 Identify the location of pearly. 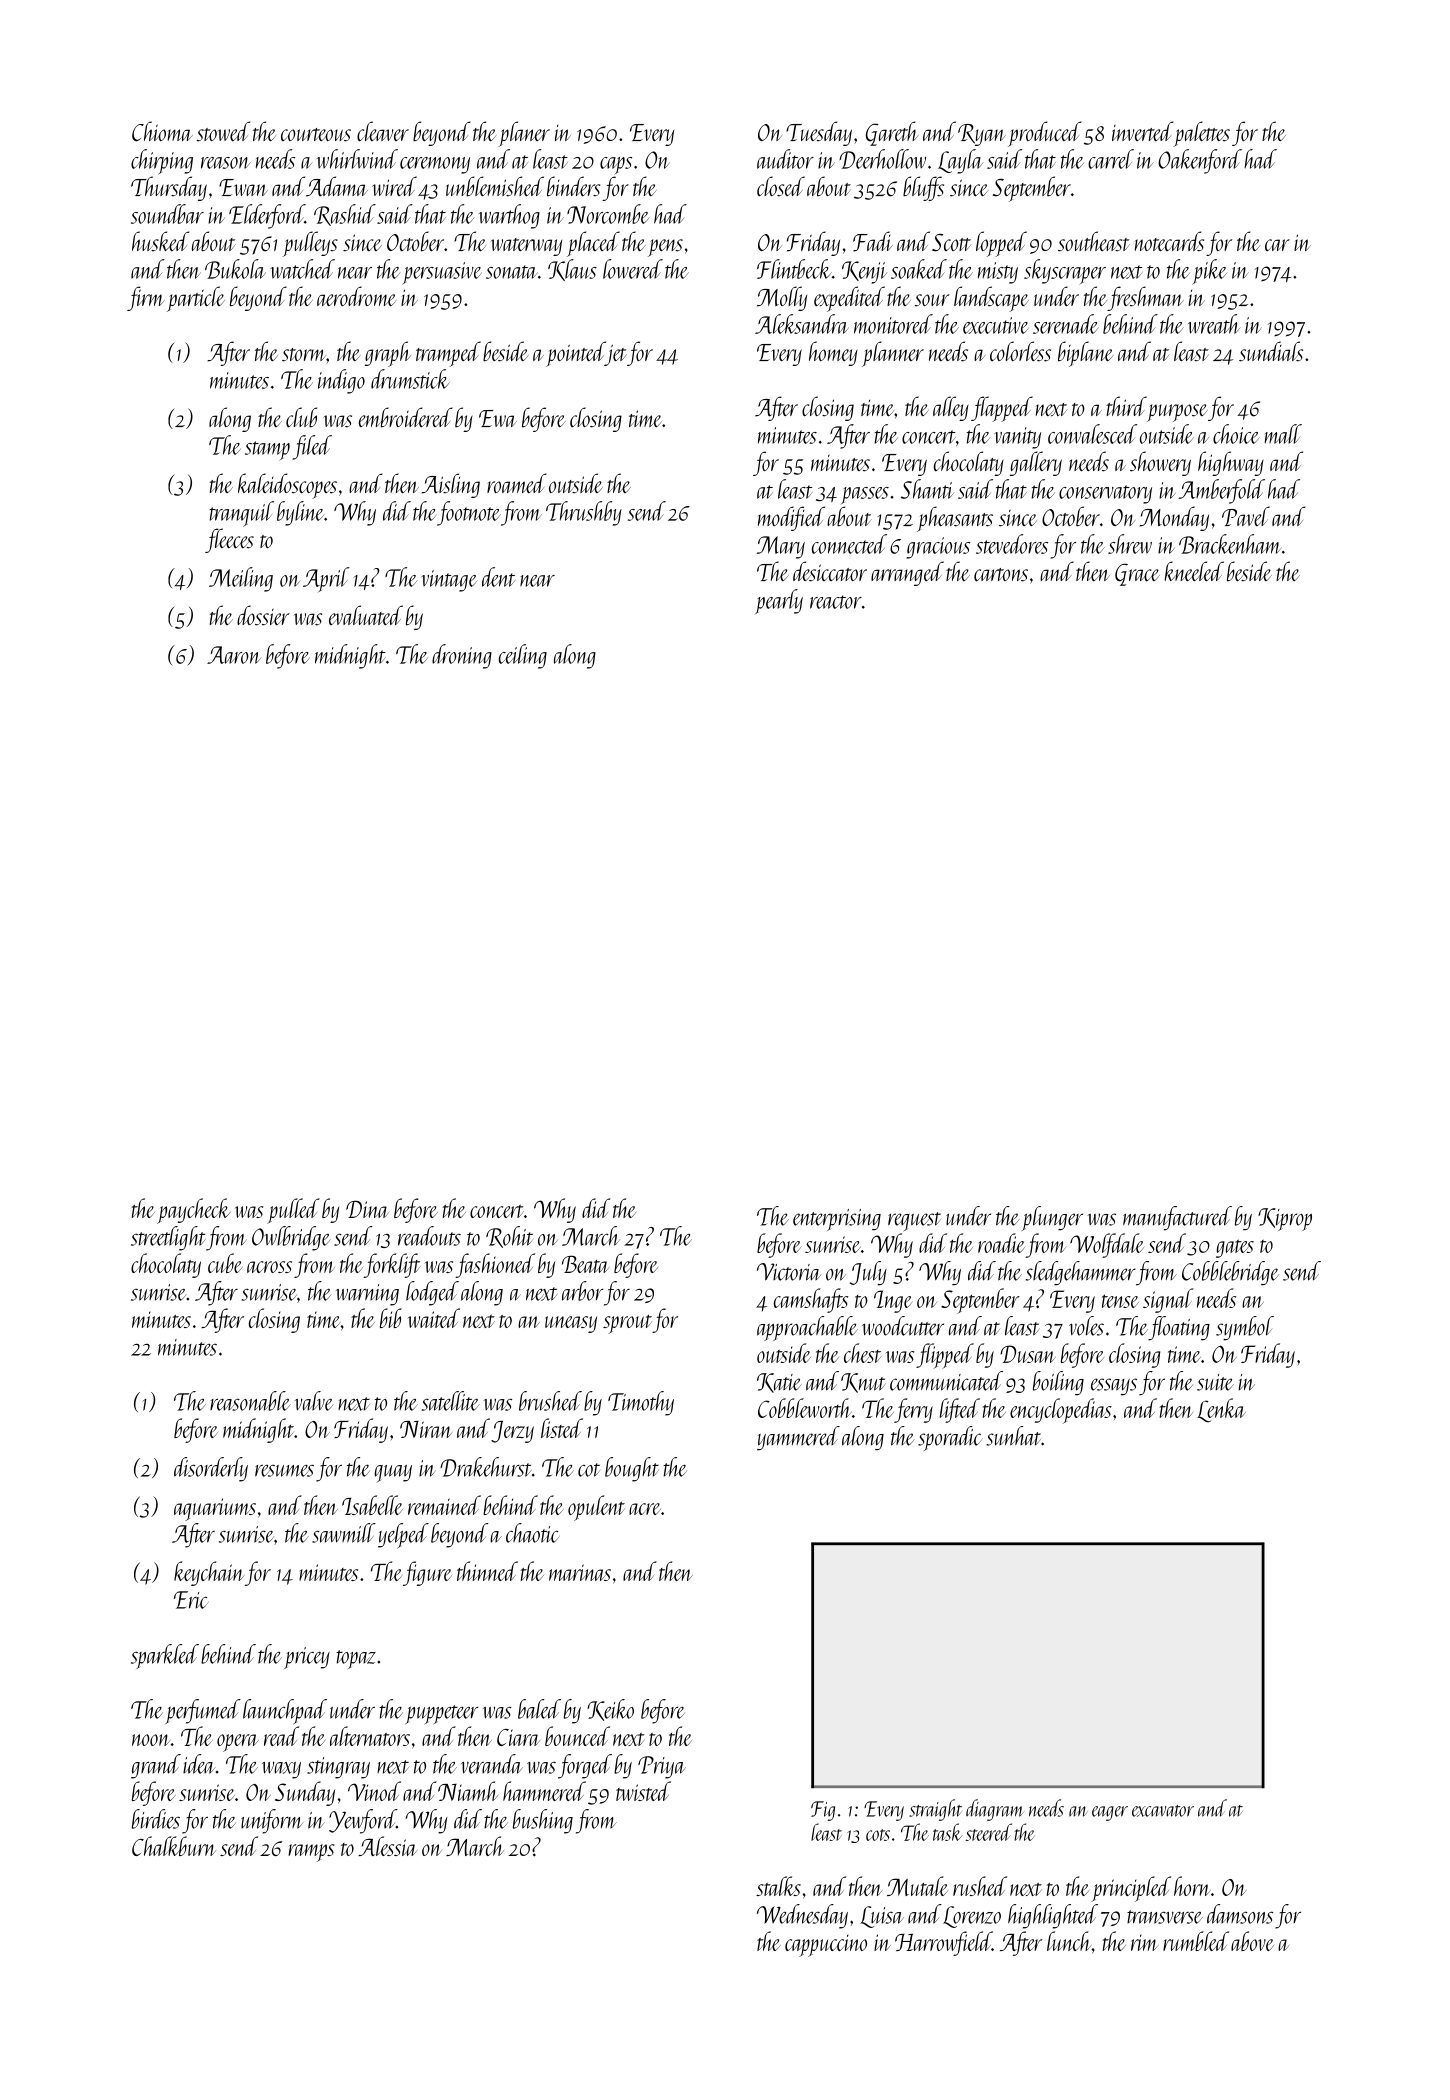
(779, 601).
